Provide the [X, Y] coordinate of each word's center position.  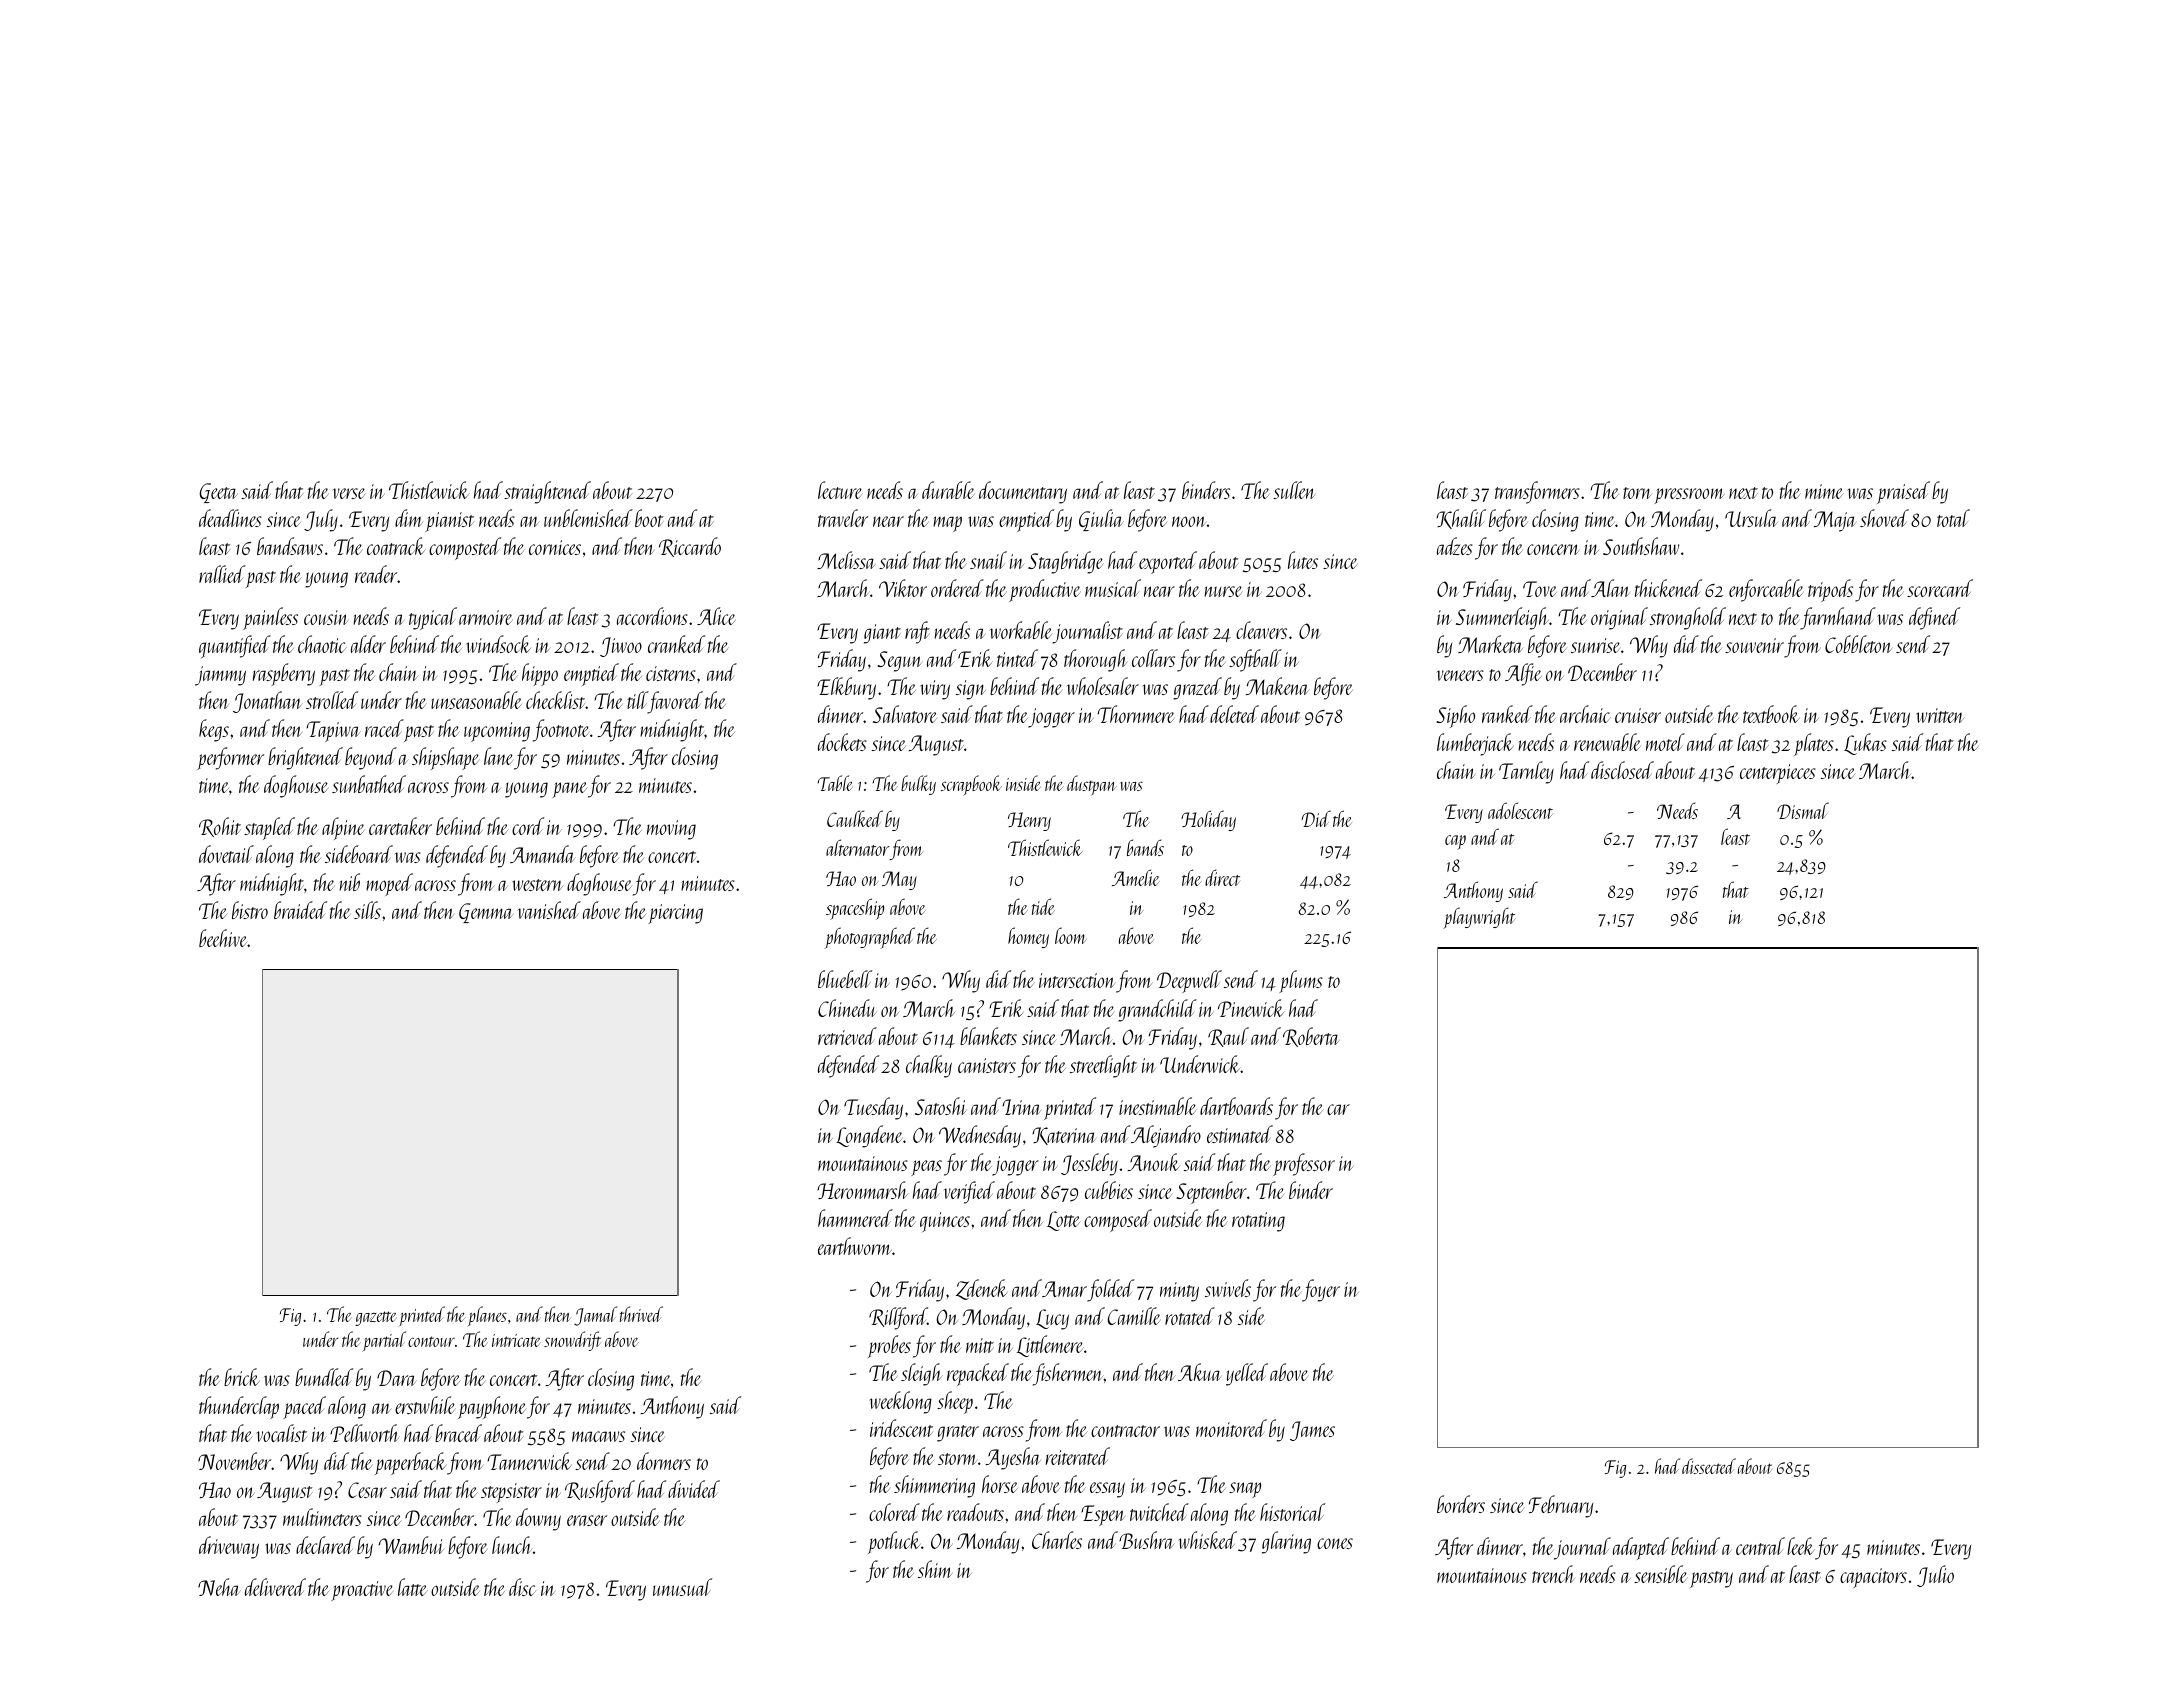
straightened [547, 492]
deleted [1234, 714]
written [1940, 715]
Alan [1610, 588]
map [947, 524]
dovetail [226, 854]
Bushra [1146, 1540]
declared [325, 1545]
